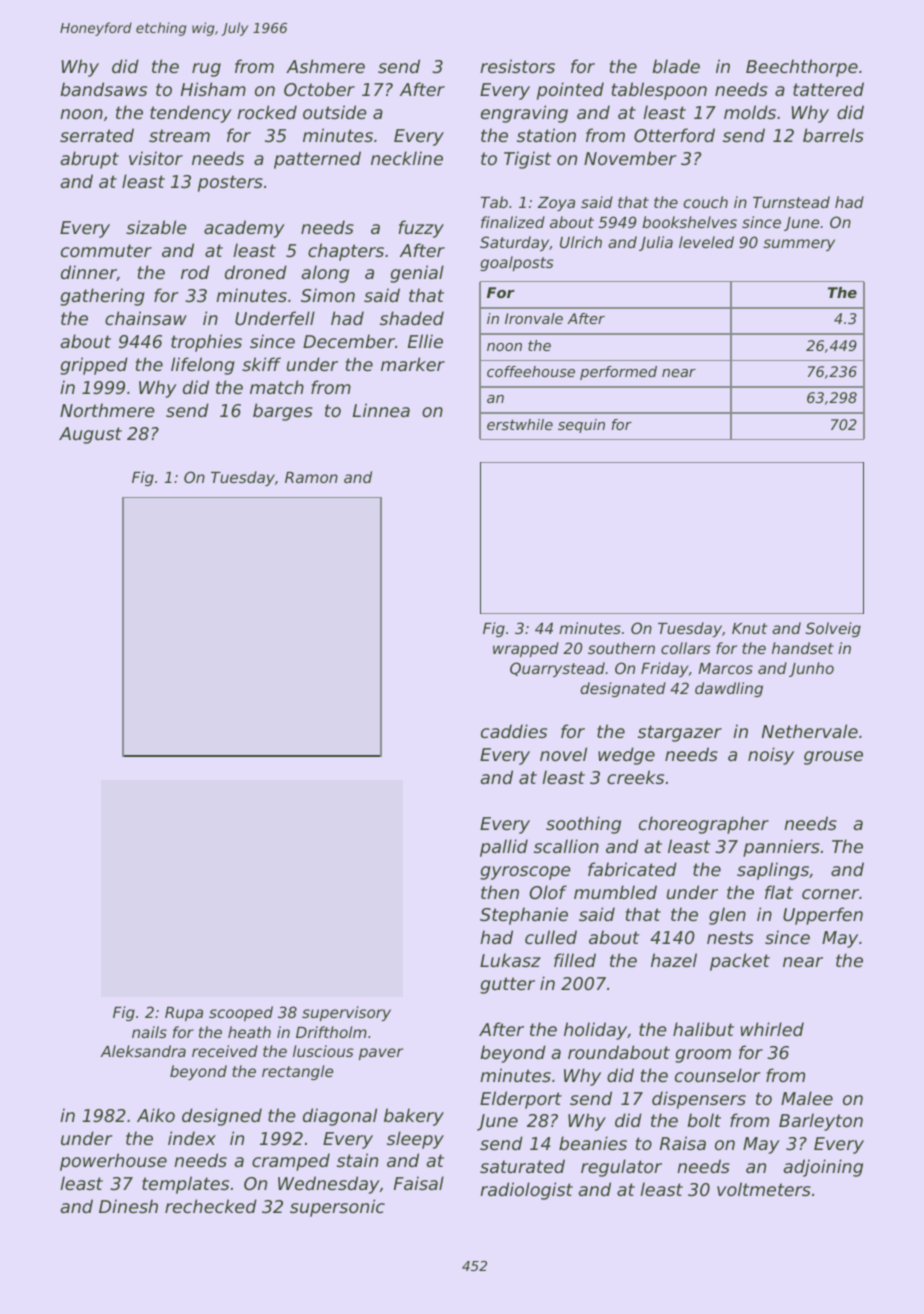 Image resolution: width=924 pixels, height=1314 pixels. What do you see at coordinates (833, 629) in the screenshot?
I see `Solveig` at bounding box center [833, 629].
